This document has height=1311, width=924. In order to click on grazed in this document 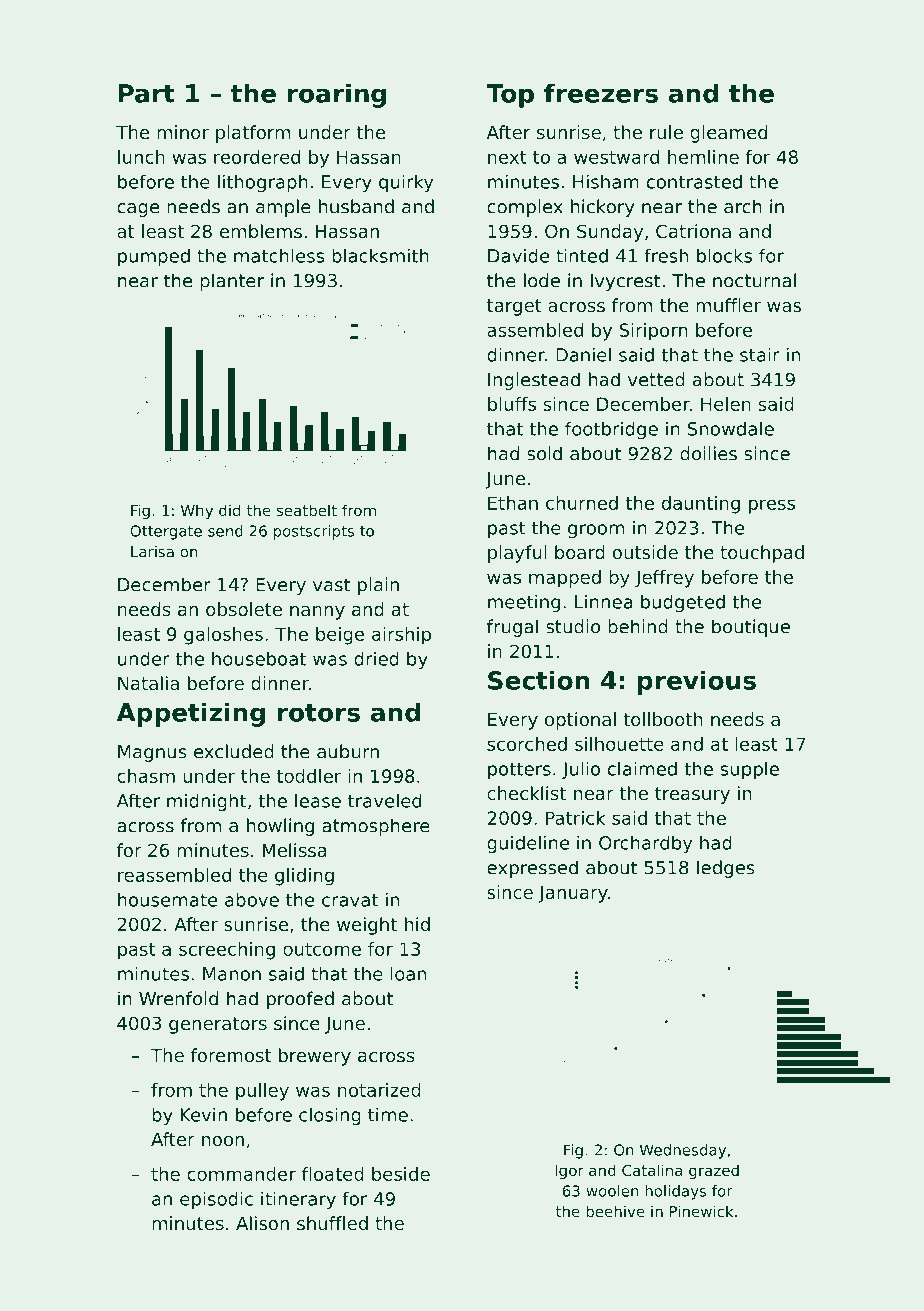, I will do `click(714, 1171)`.
